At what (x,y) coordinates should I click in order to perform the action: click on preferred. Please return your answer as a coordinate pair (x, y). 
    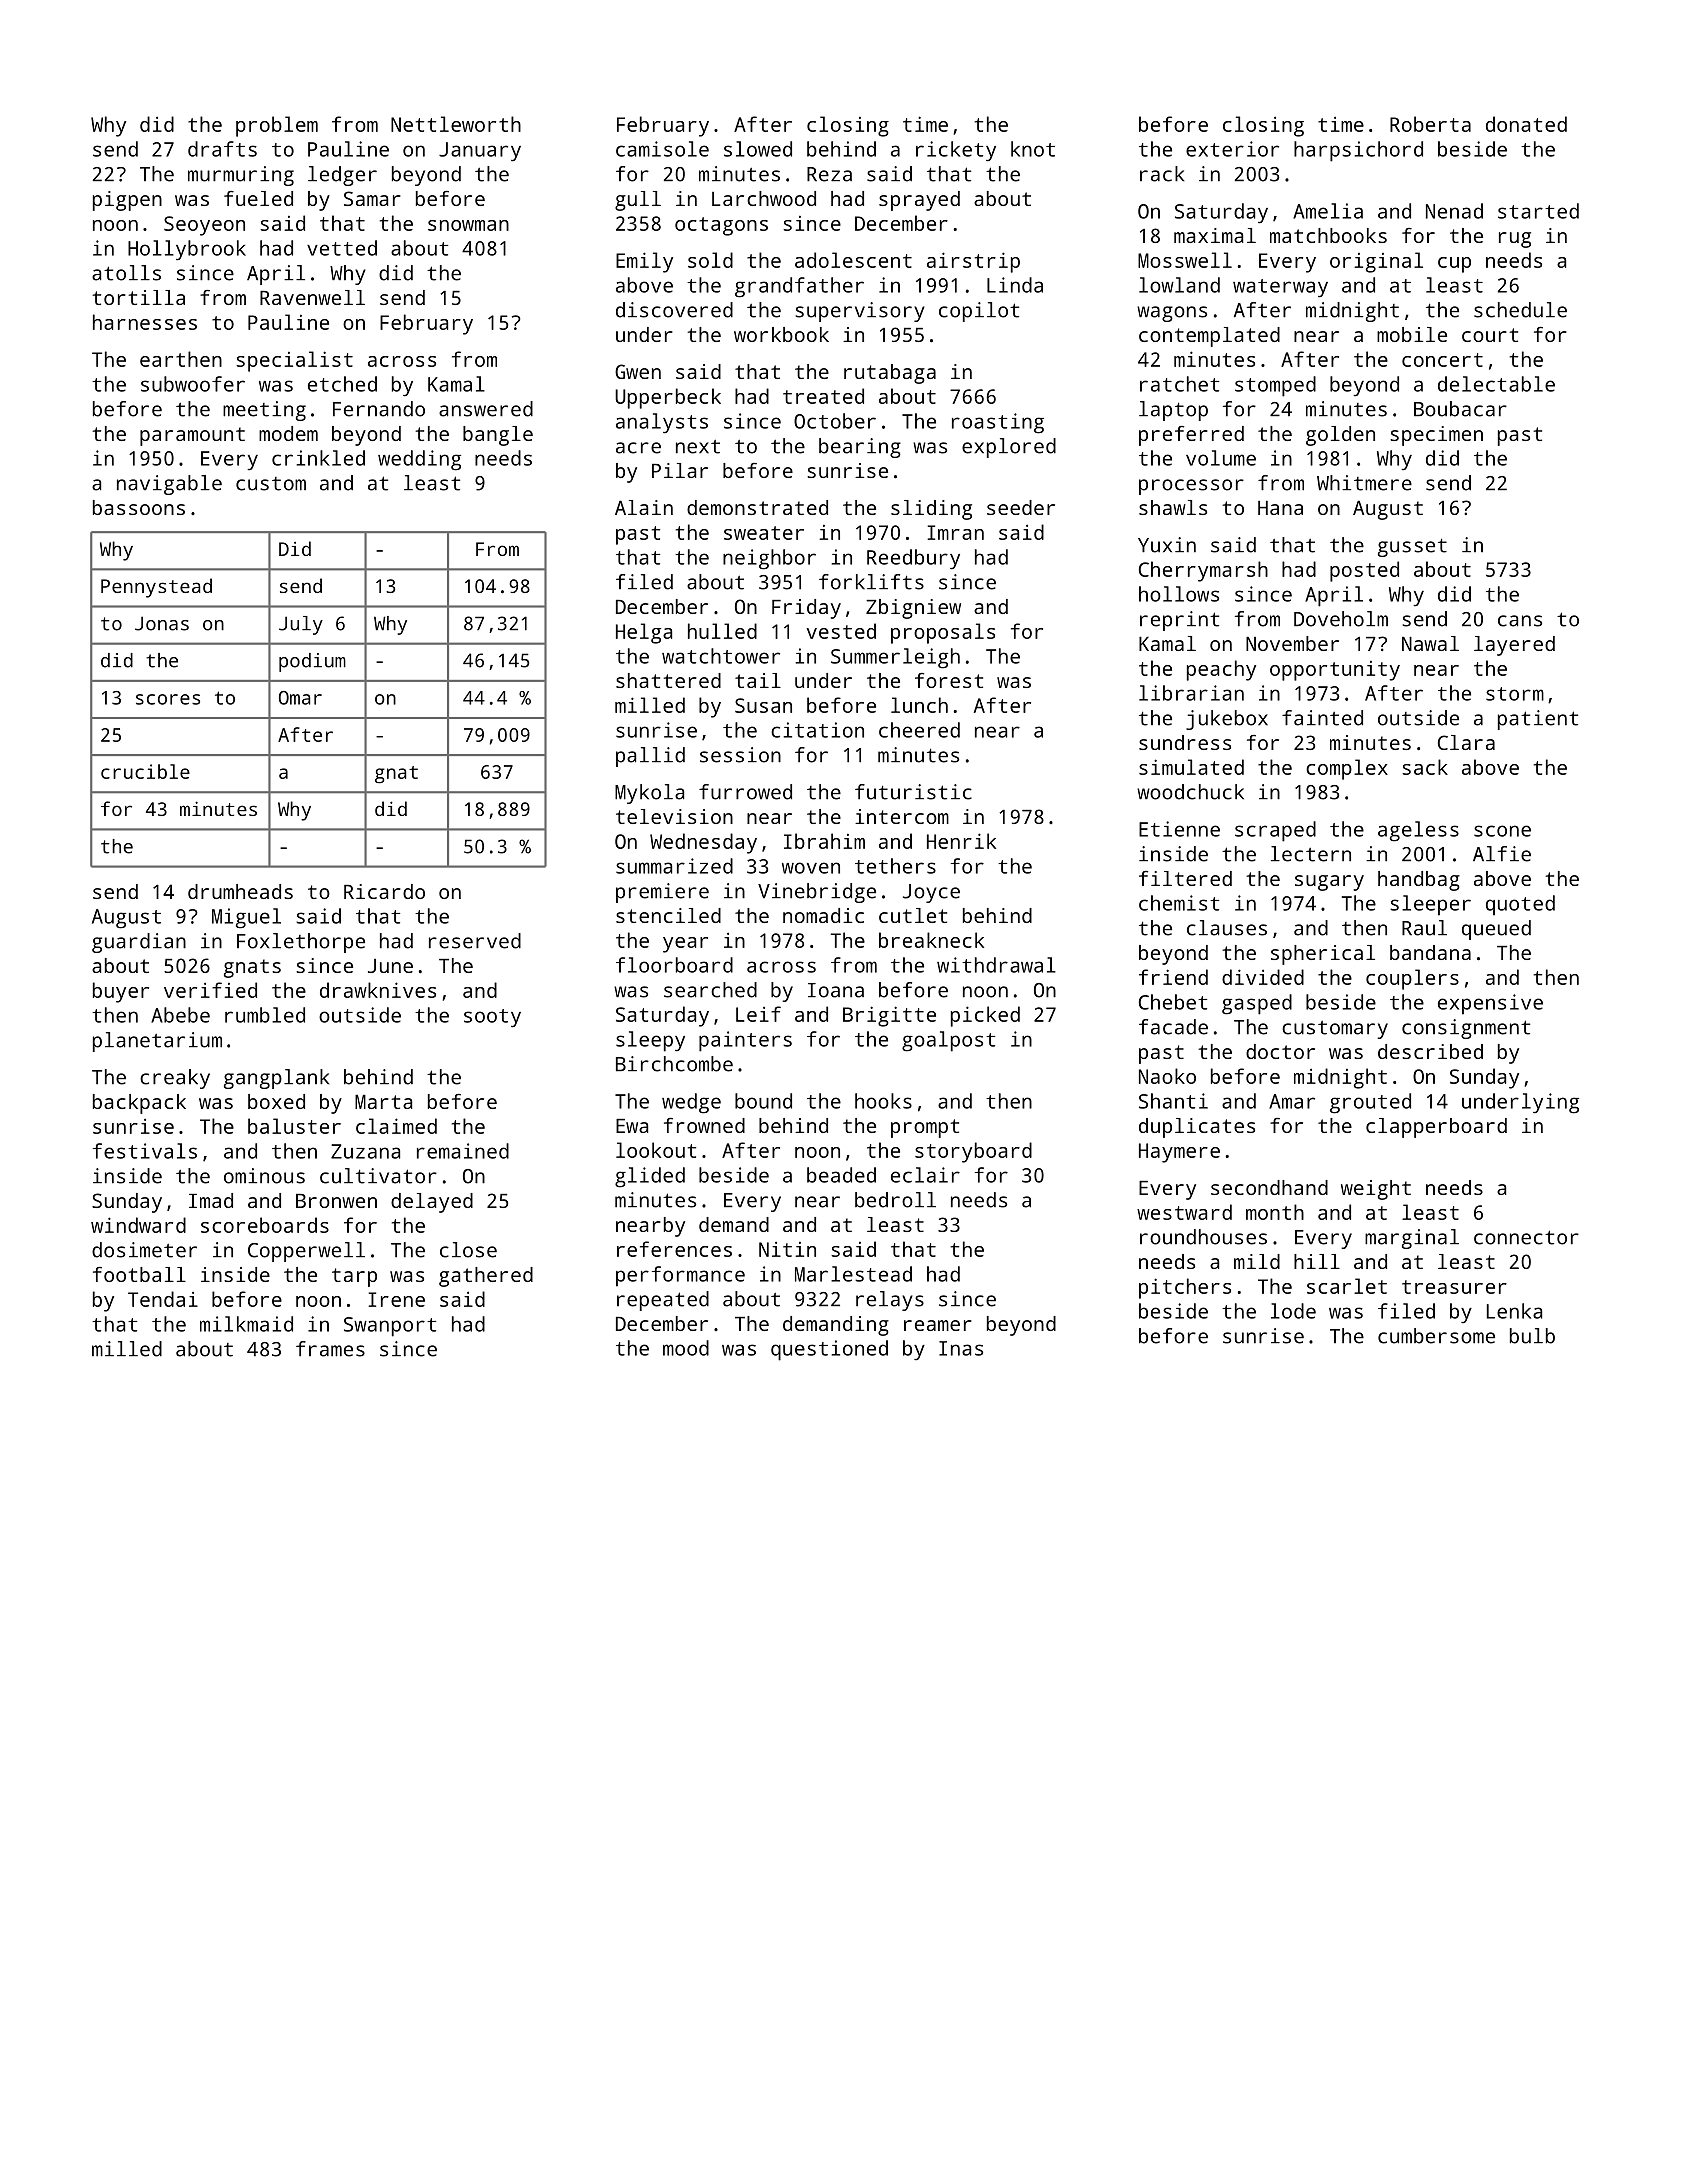
    Looking at the image, I should click on (1191, 436).
